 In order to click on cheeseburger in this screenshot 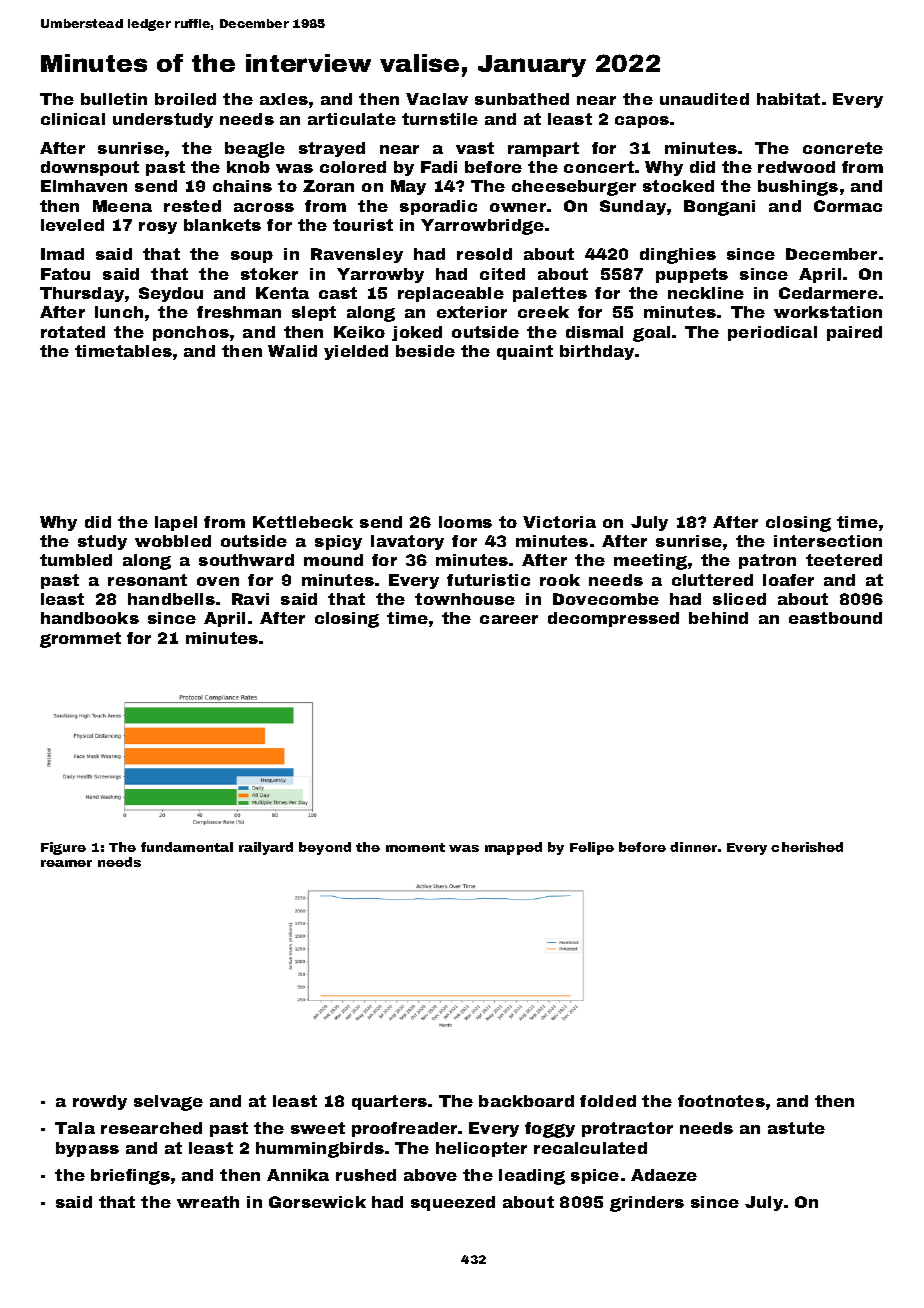, I will do `click(574, 188)`.
